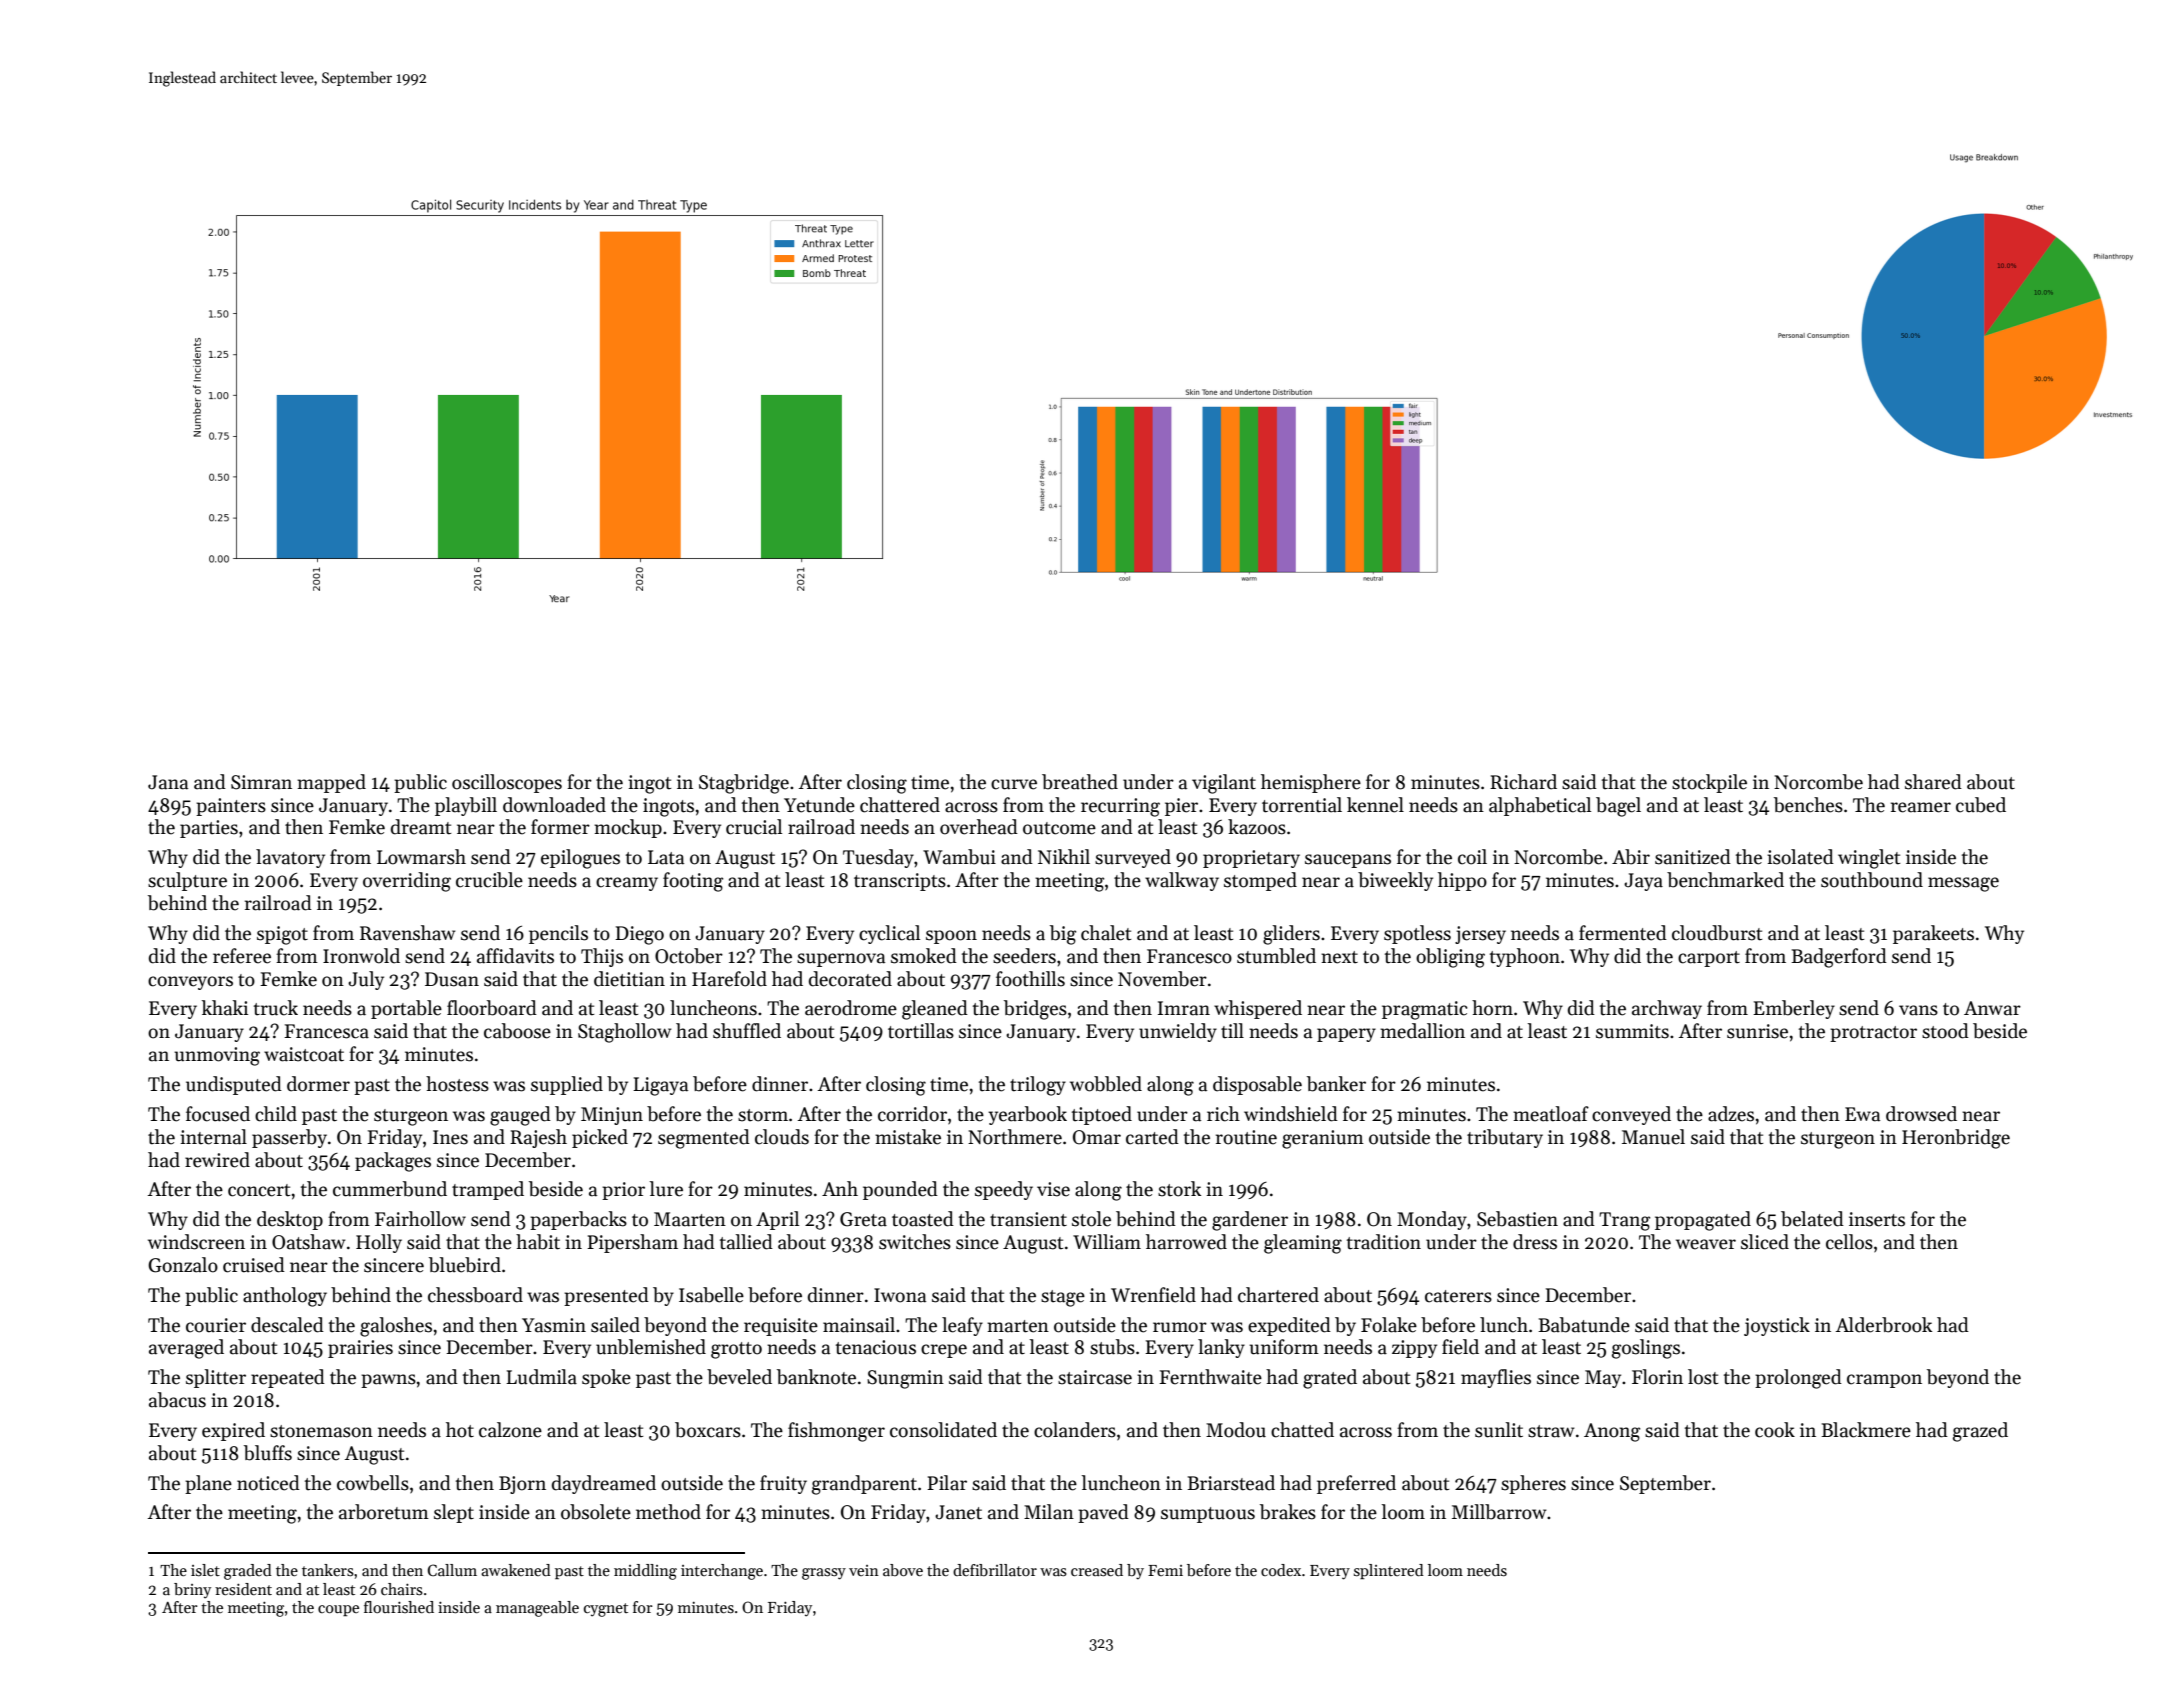 The image size is (2178, 1683). Describe the element at coordinates (632, 1243) in the screenshot. I see `Pipersham` at that location.
